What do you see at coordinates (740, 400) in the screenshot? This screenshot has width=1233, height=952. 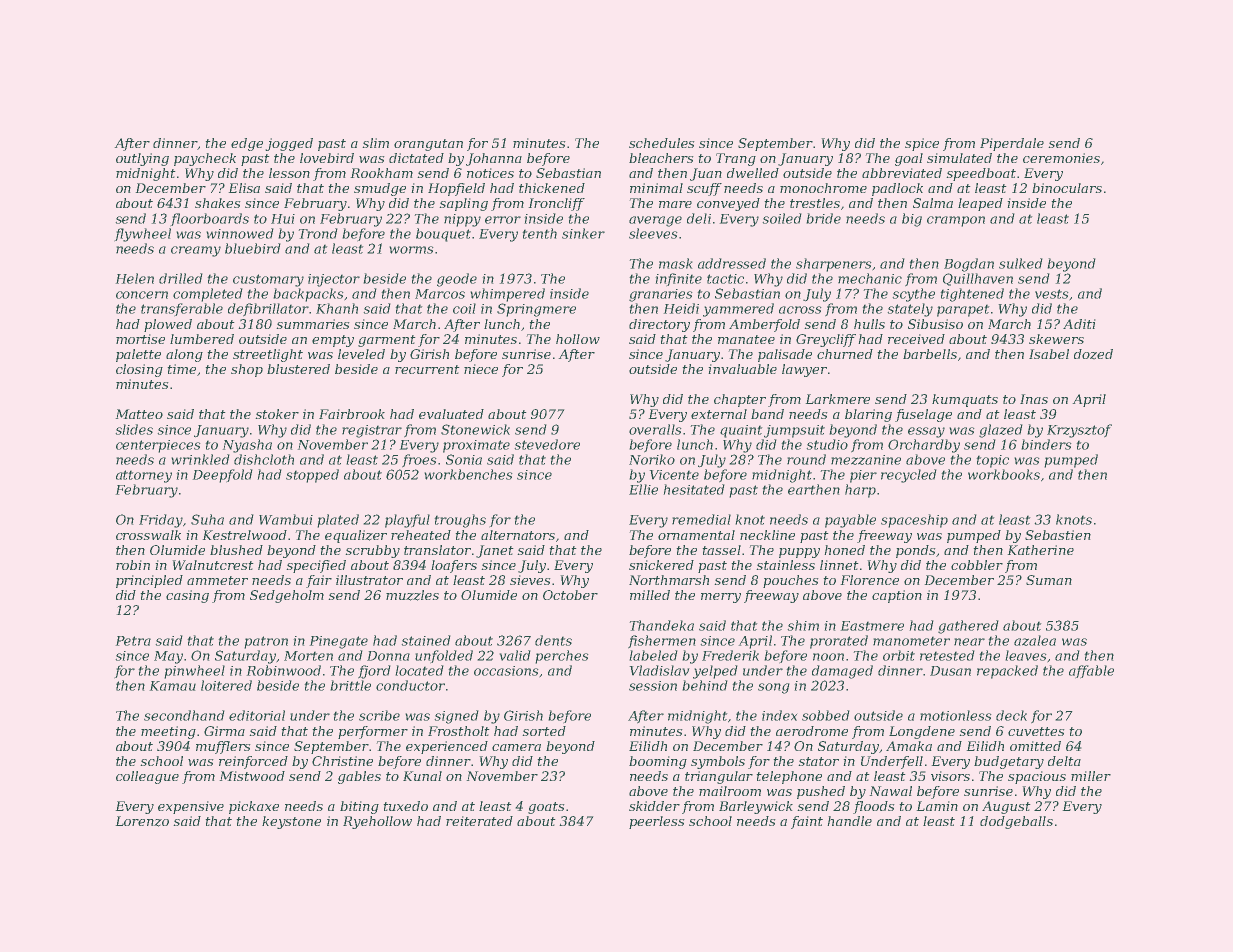 I see `chapter` at bounding box center [740, 400].
